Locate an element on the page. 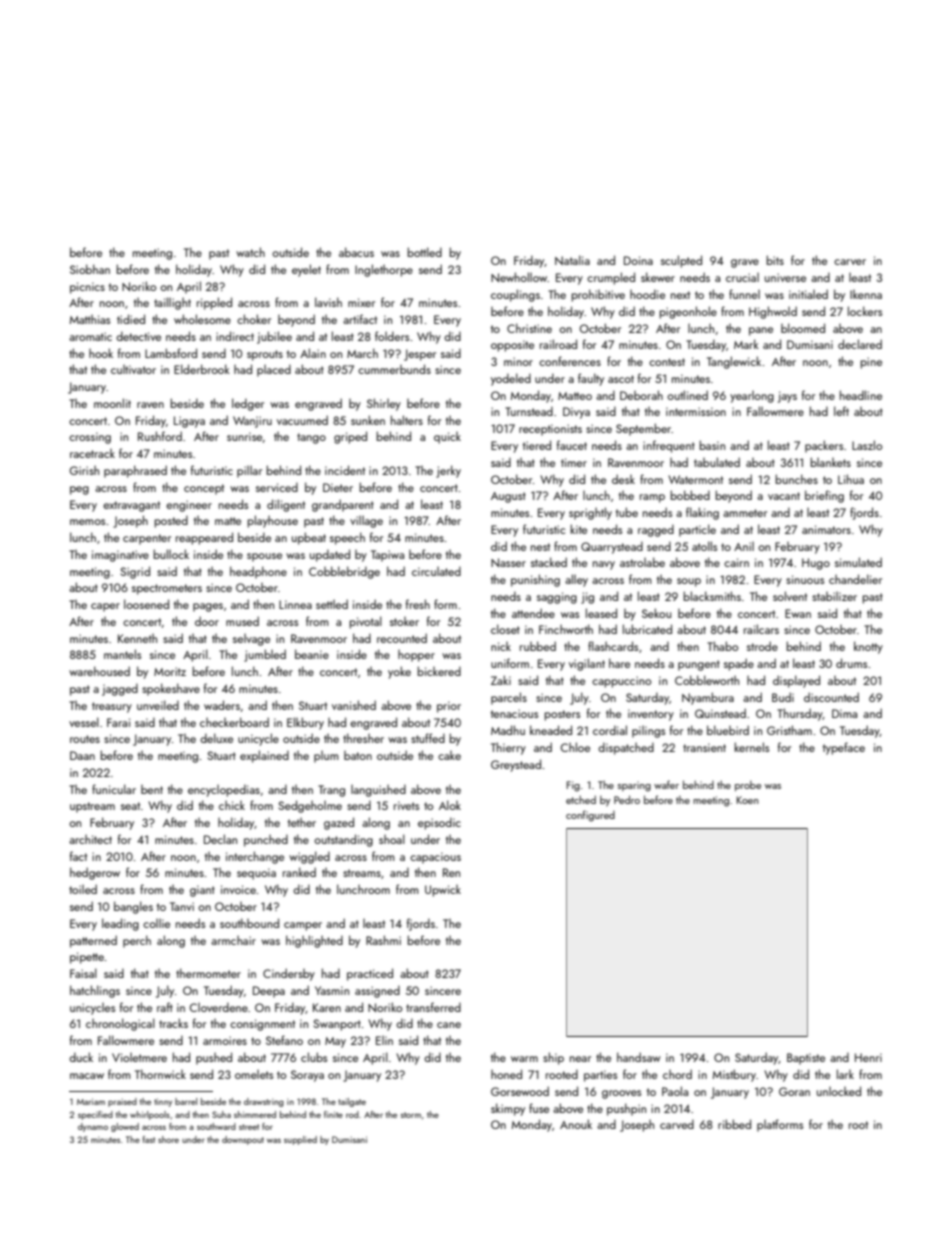 The image size is (952, 1233). watch is located at coordinates (250, 252).
